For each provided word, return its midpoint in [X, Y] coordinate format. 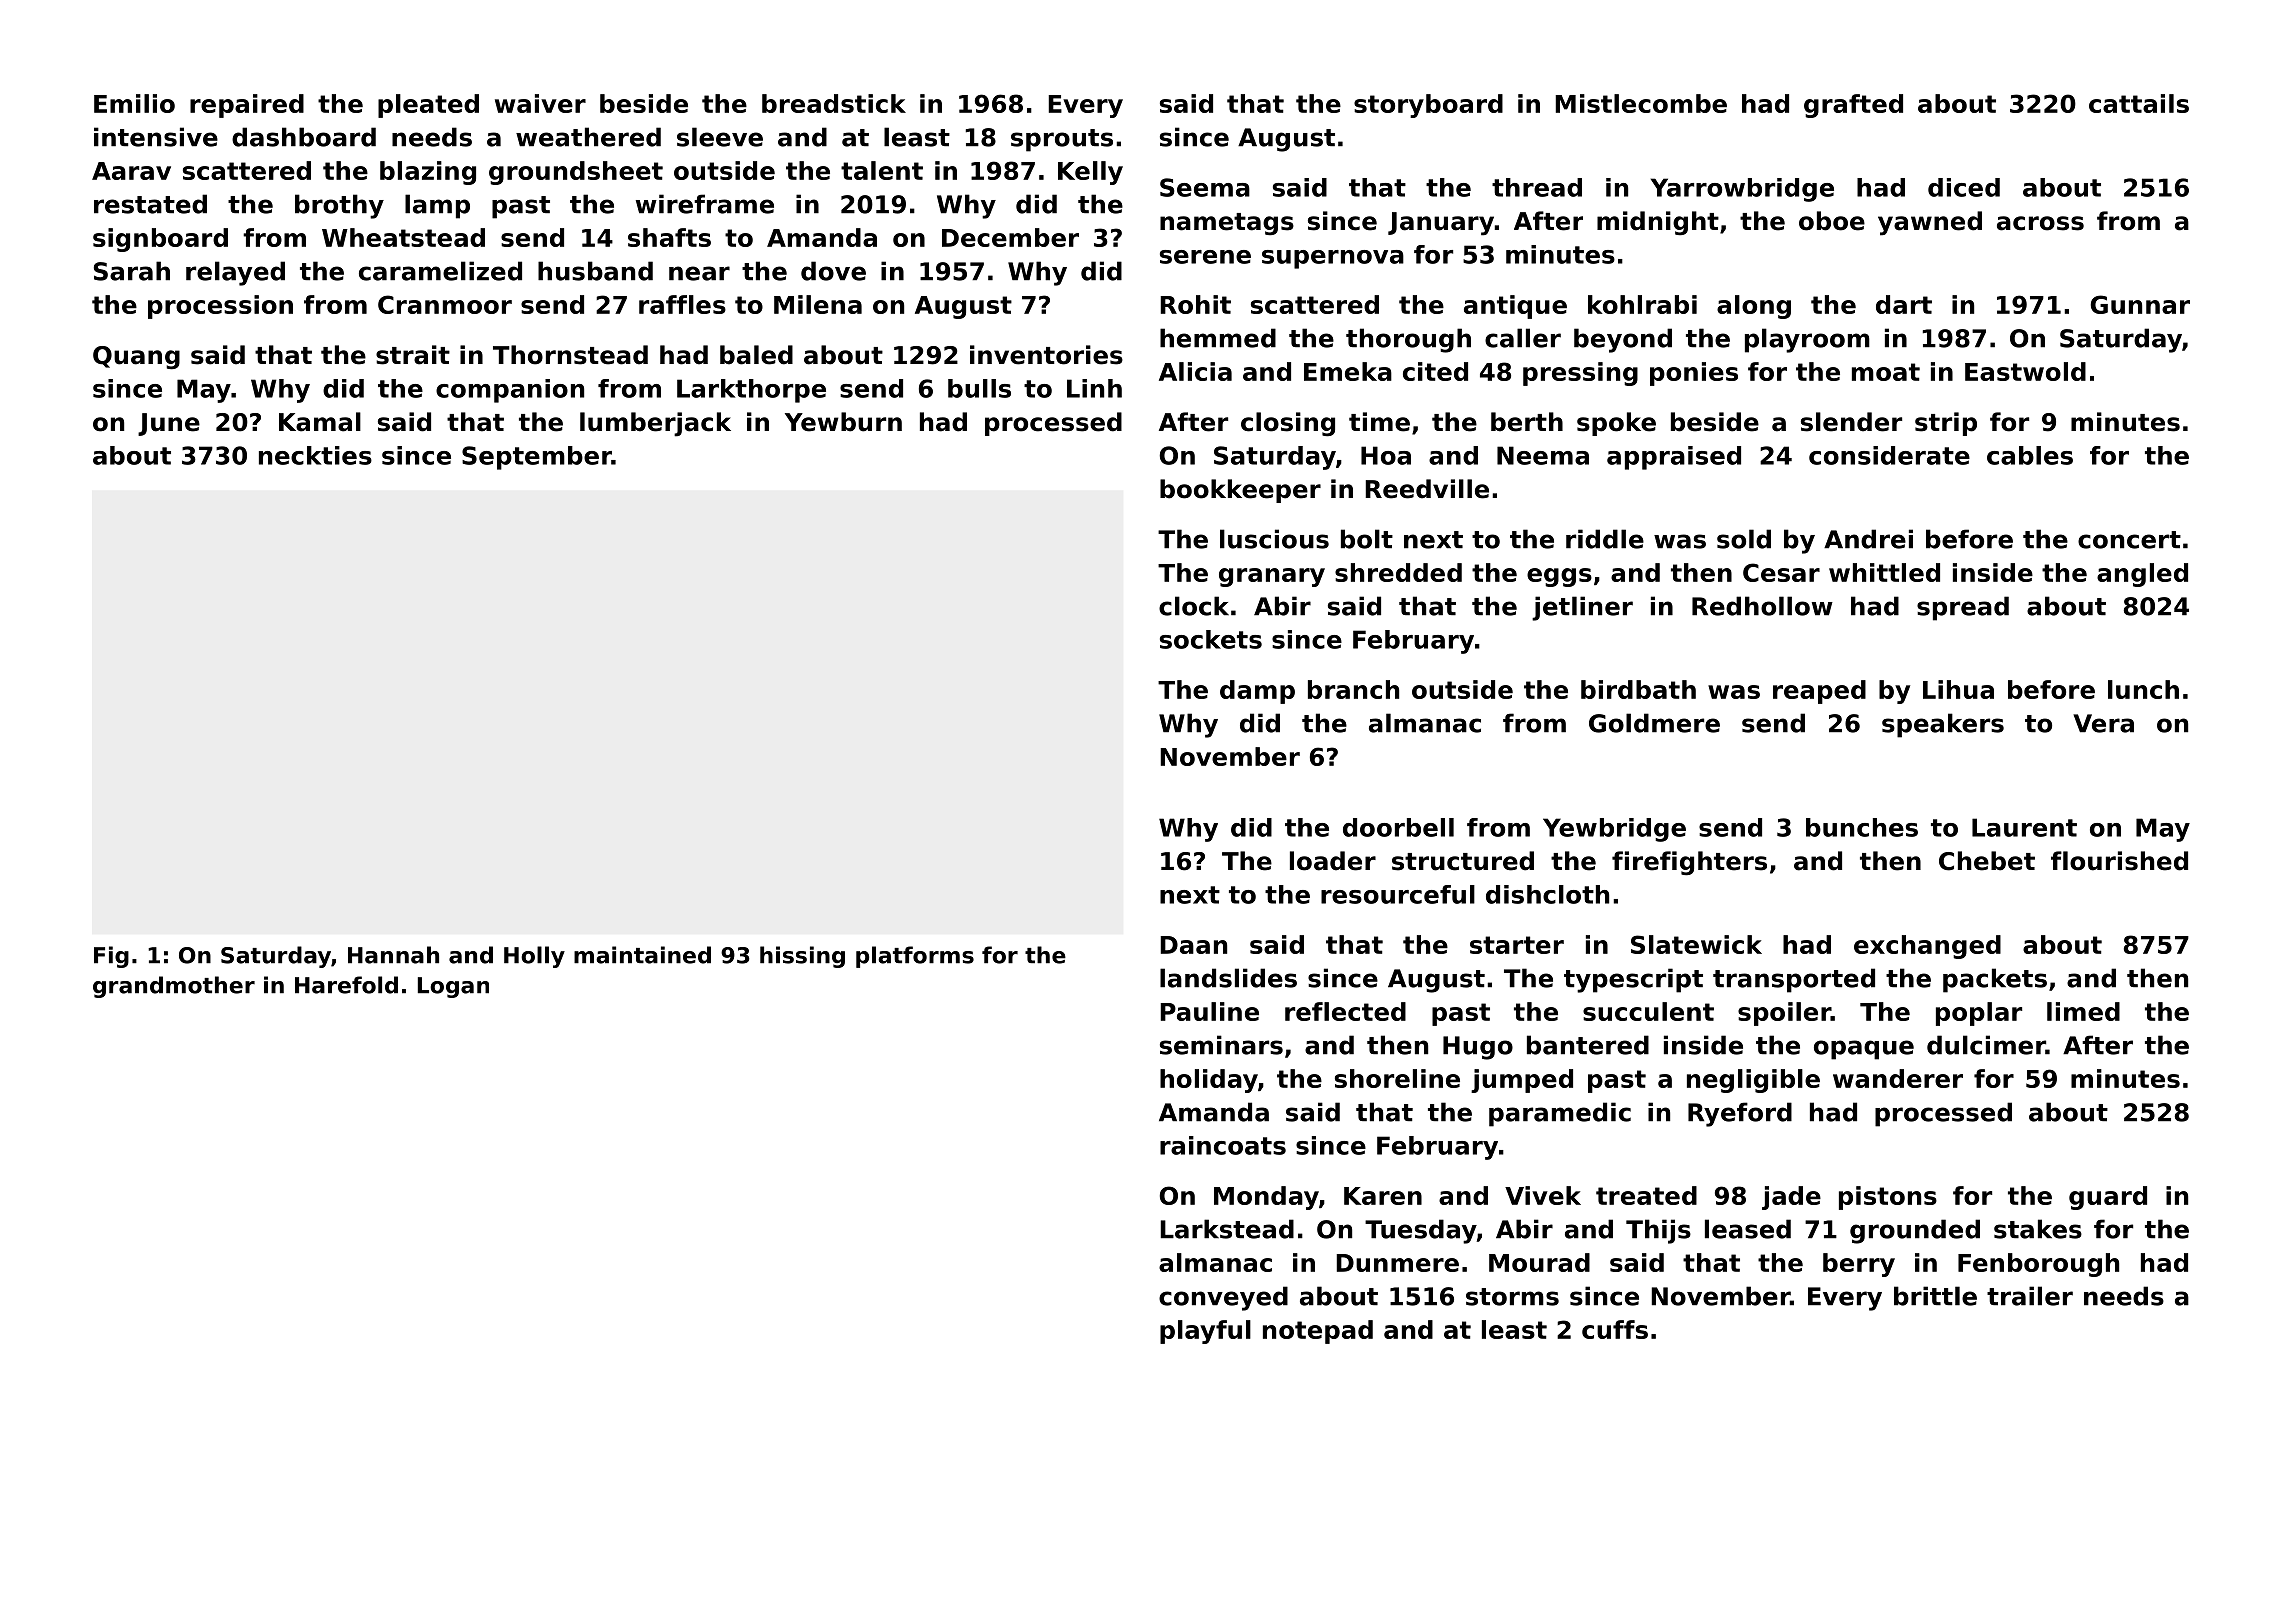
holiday [1209, 1081]
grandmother [174, 987]
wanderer [1898, 1078]
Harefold [346, 985]
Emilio [134, 103]
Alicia [1195, 371]
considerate [1889, 455]
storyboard [1428, 106]
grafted [1853, 106]
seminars [1221, 1045]
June [169, 424]
